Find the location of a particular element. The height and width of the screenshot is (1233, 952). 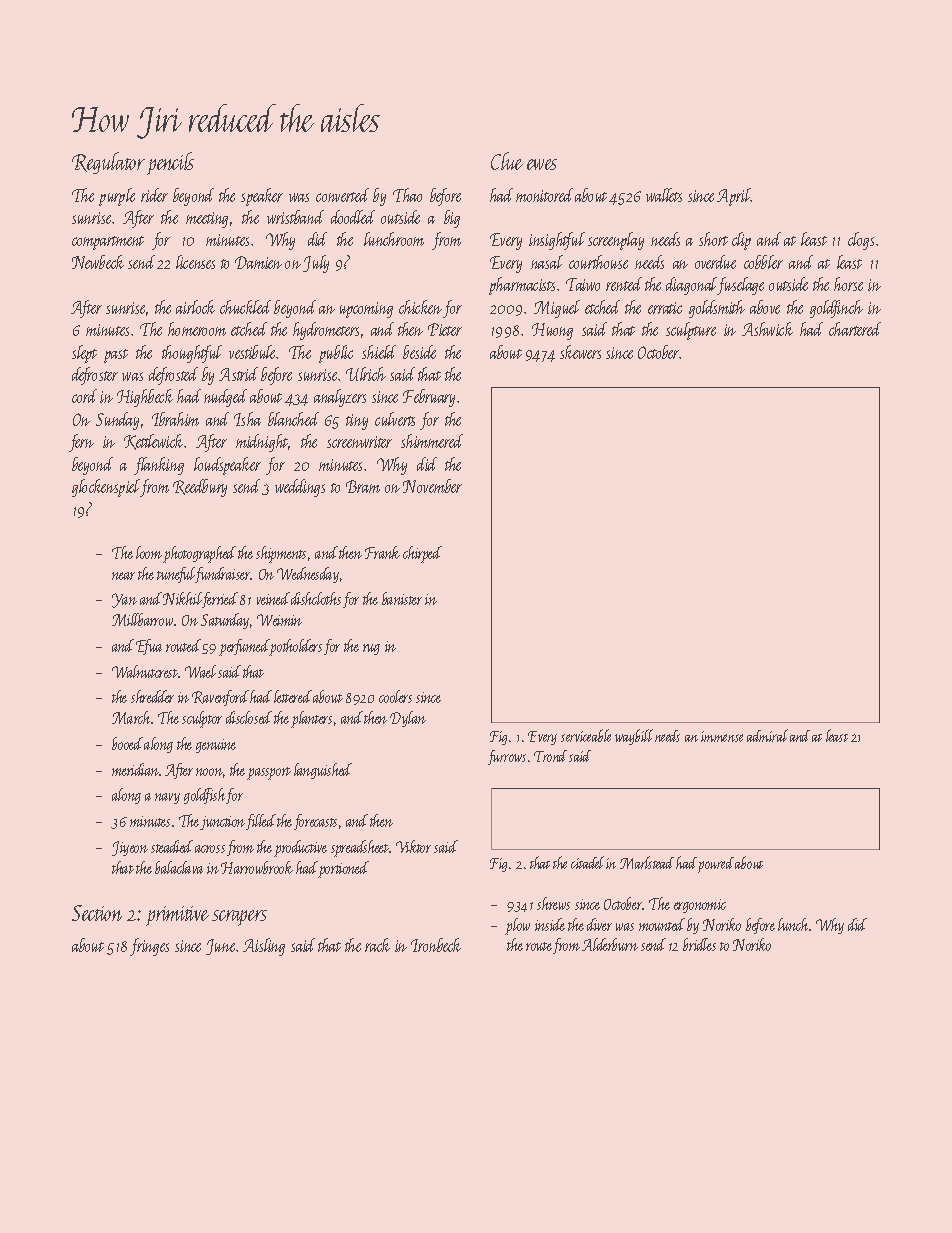

bridles is located at coordinates (699, 944).
